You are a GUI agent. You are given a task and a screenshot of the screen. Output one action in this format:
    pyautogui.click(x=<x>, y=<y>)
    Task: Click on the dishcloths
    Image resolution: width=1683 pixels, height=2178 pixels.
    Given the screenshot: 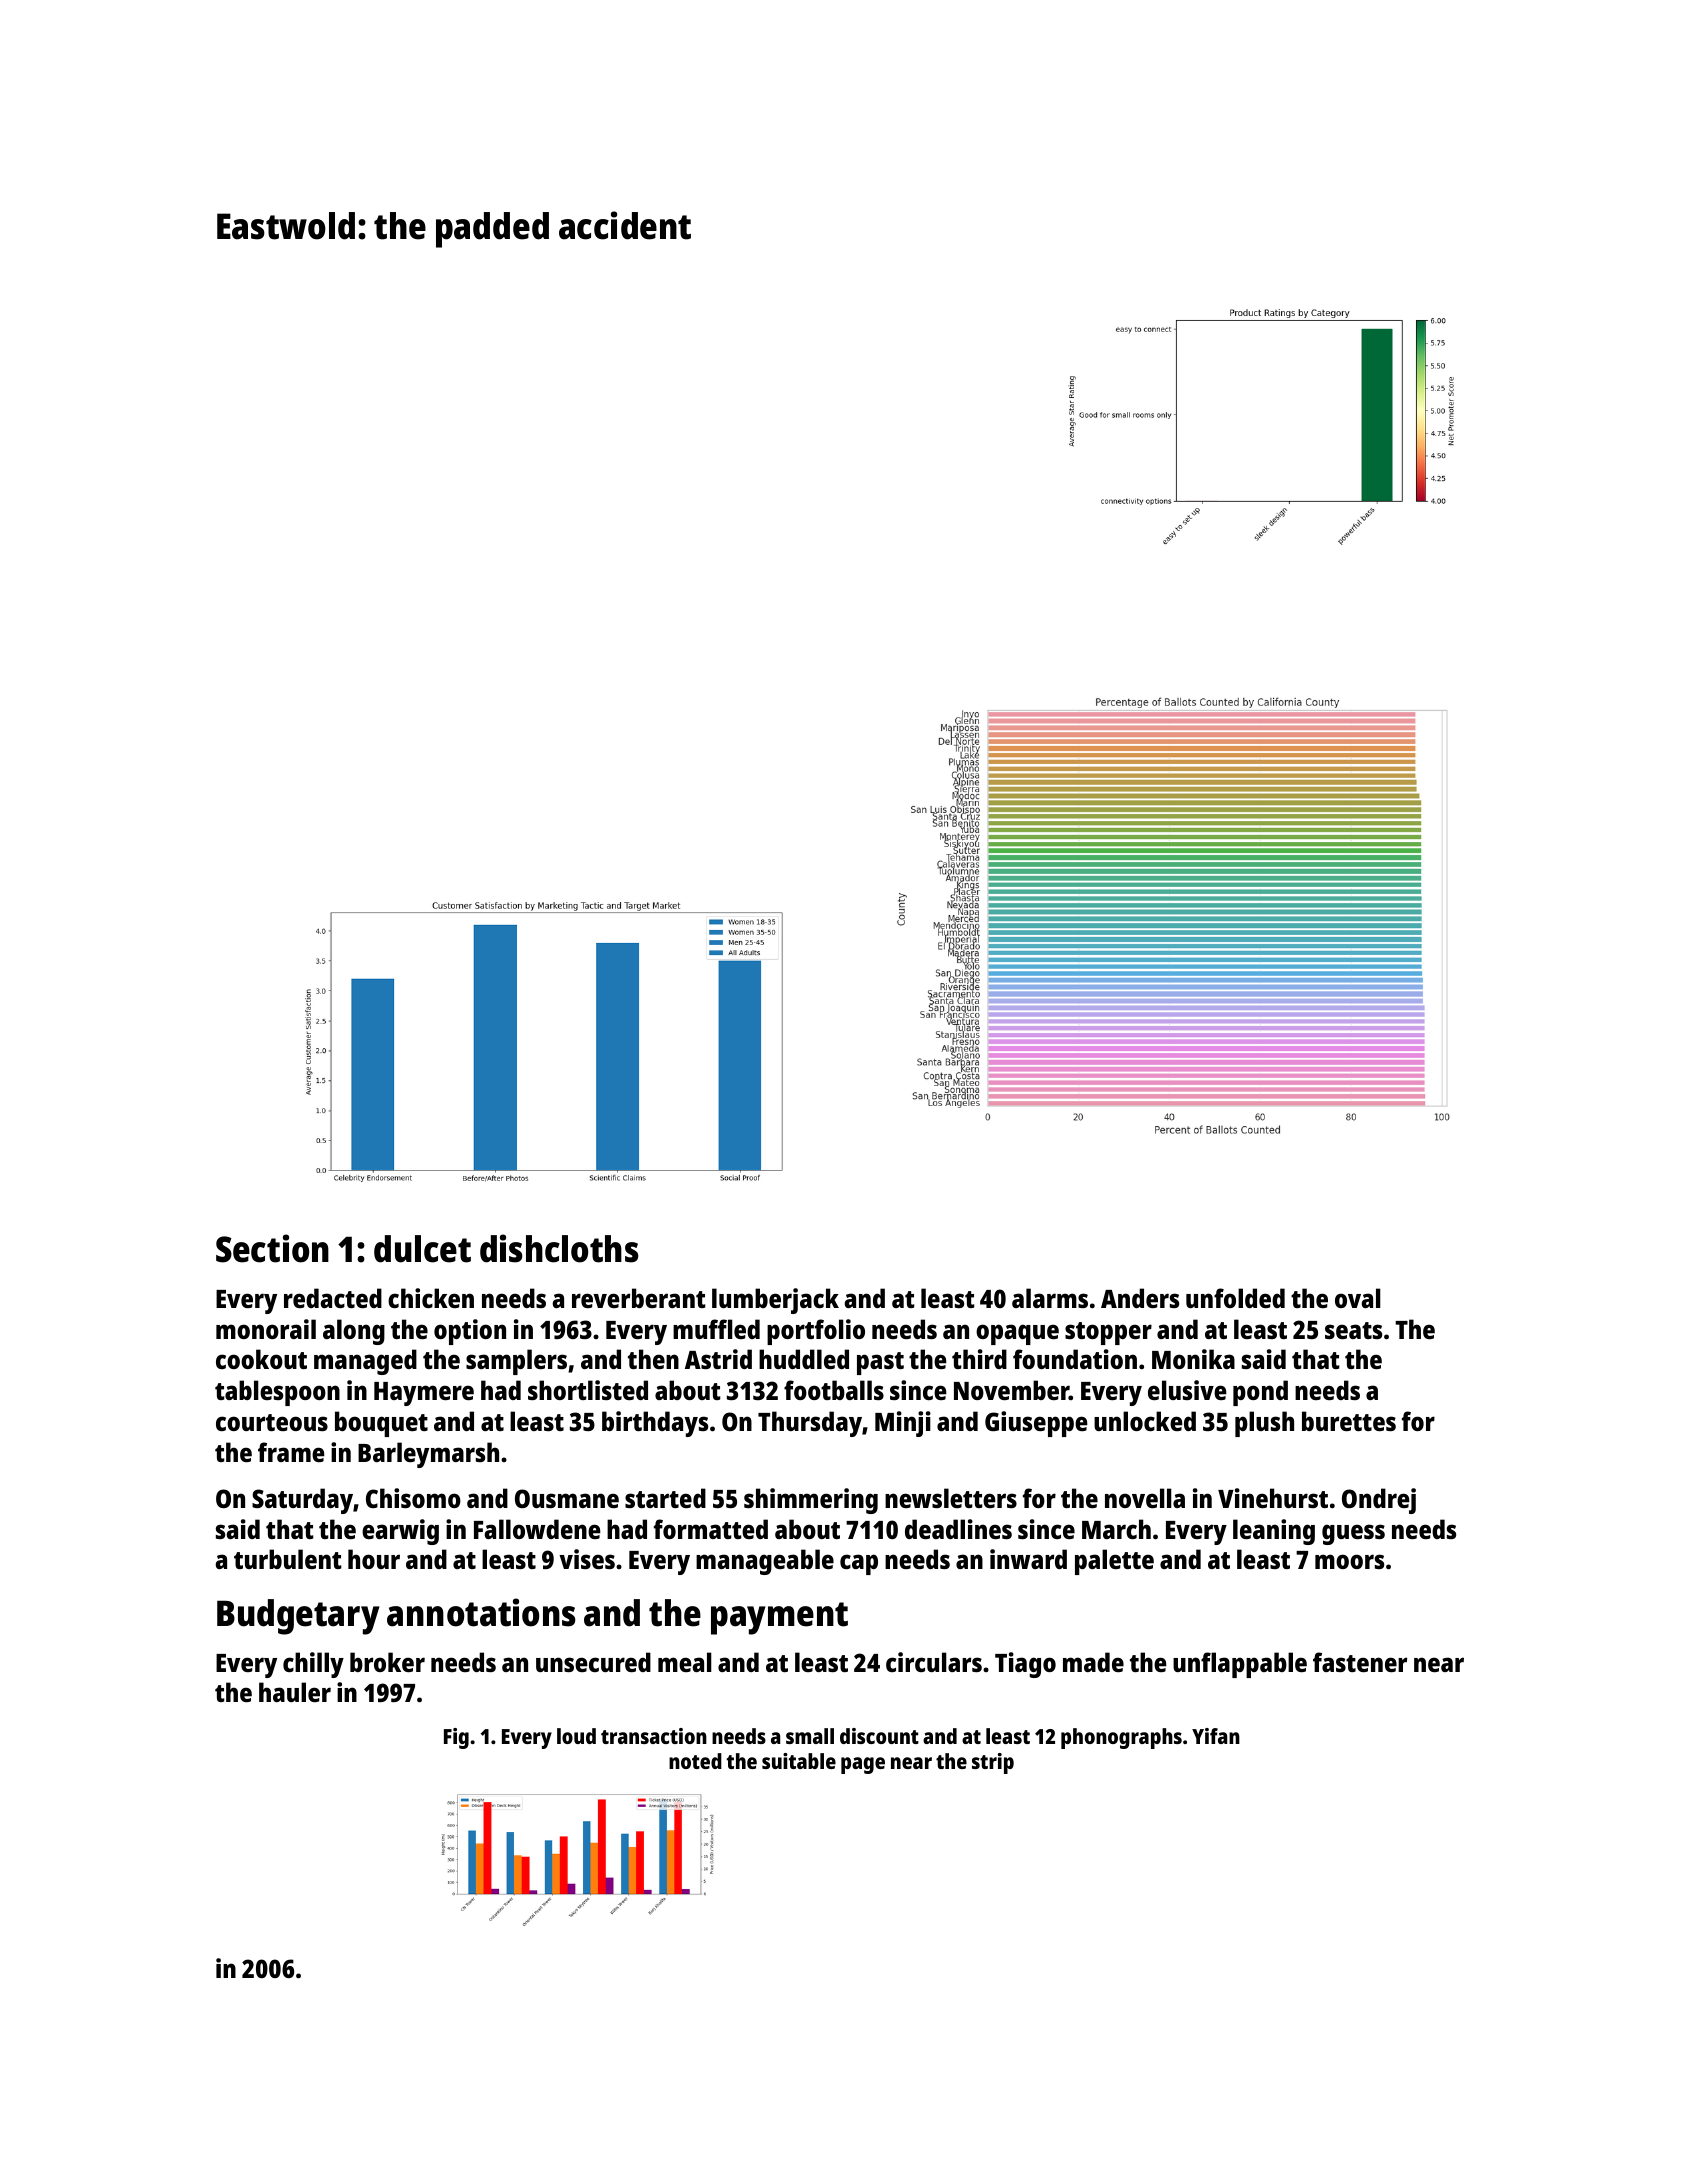 What is the action you would take?
    pyautogui.click(x=559, y=1248)
